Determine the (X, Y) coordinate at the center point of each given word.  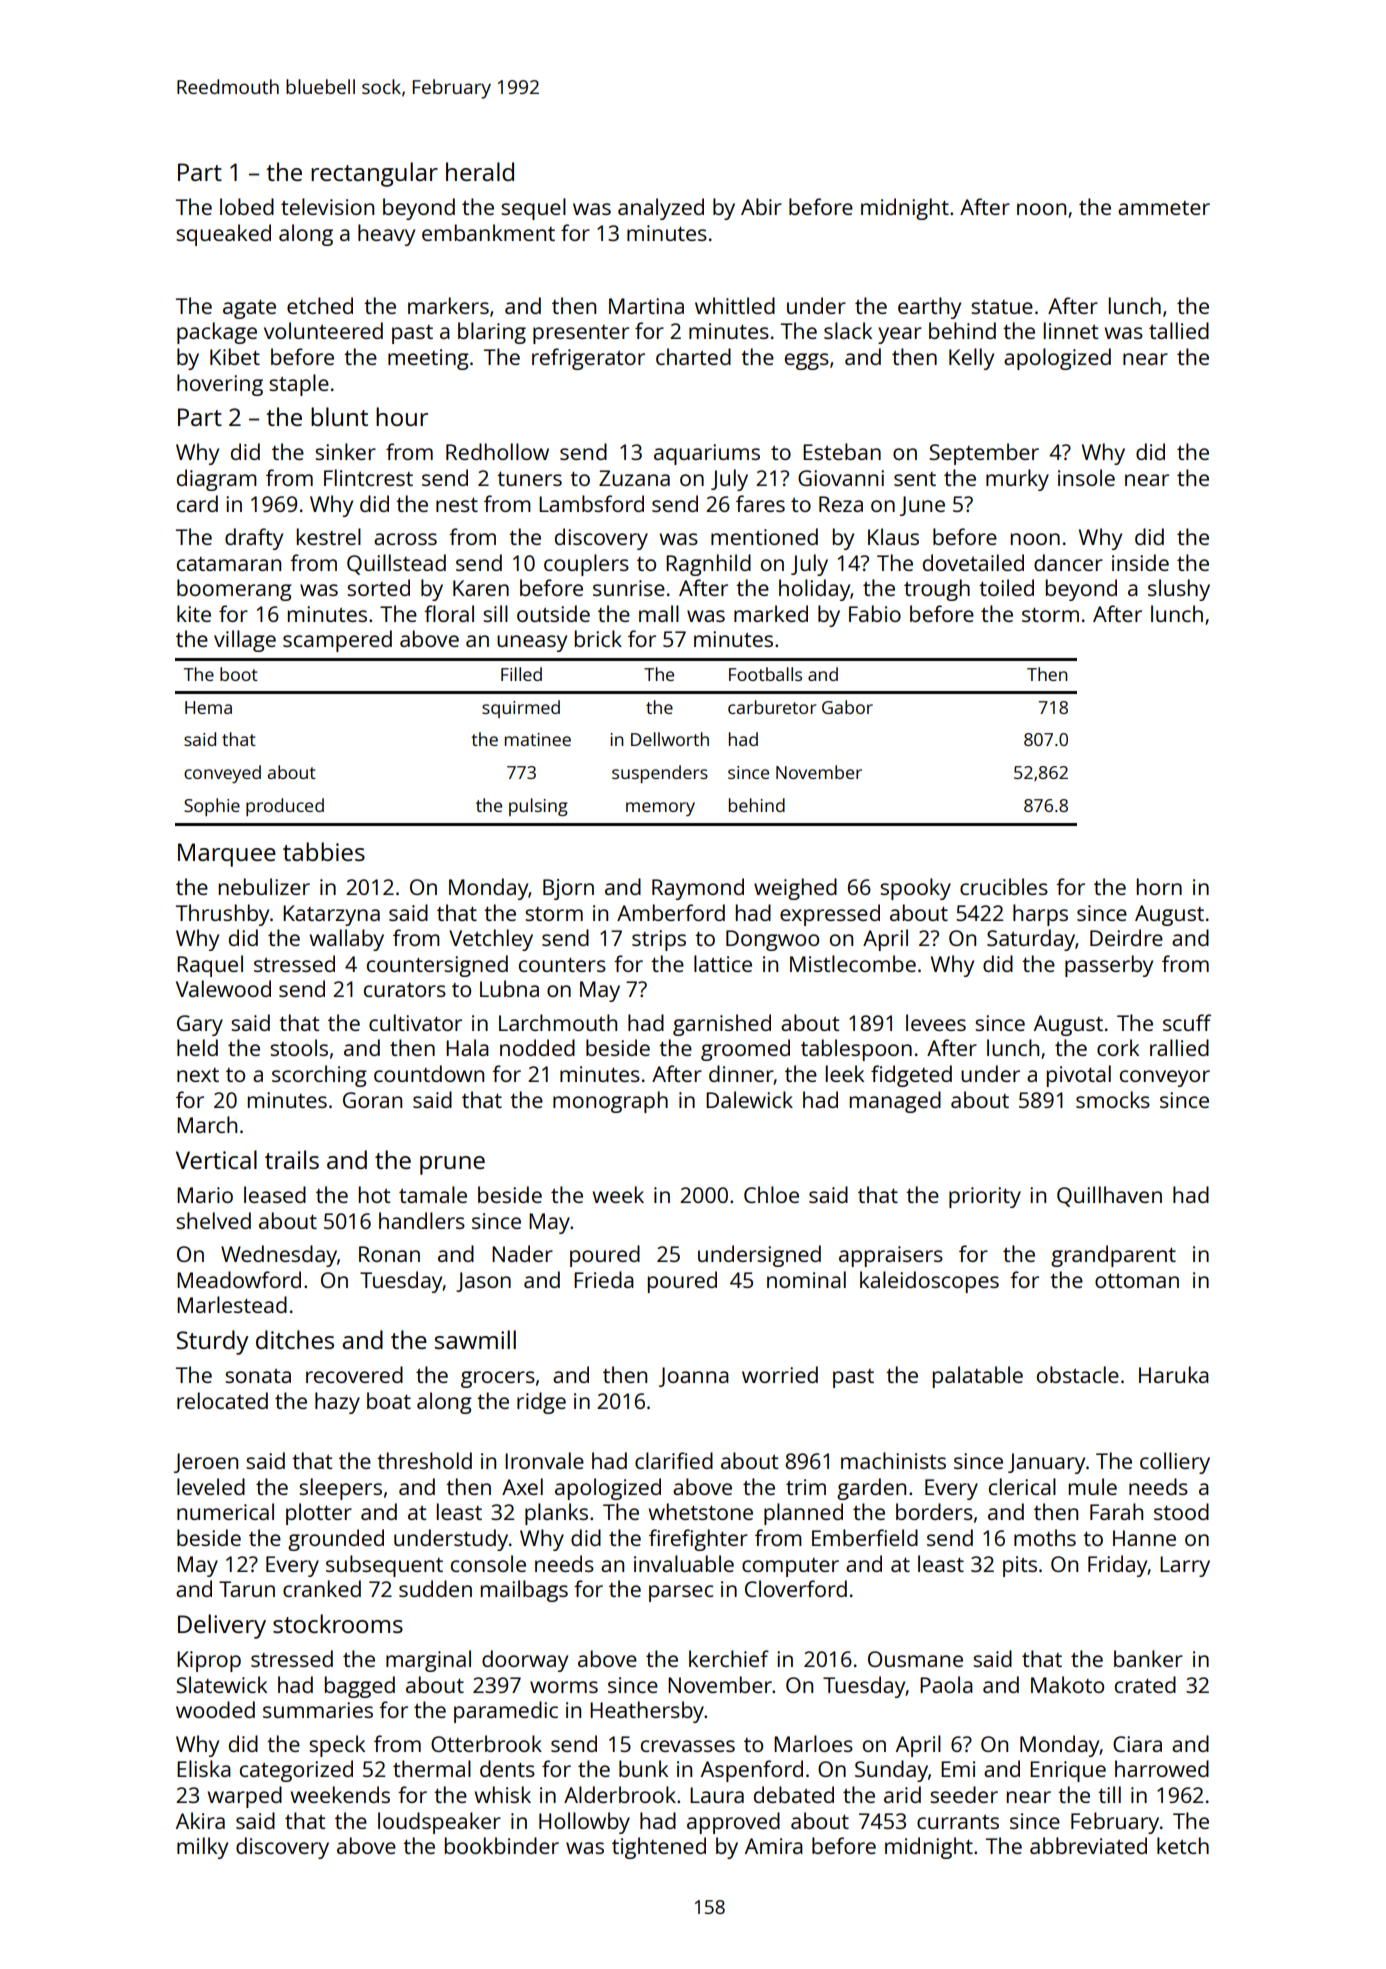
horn (1159, 886)
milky (202, 1848)
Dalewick (749, 1099)
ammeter (1164, 208)
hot (374, 1194)
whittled (735, 305)
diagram (217, 480)
